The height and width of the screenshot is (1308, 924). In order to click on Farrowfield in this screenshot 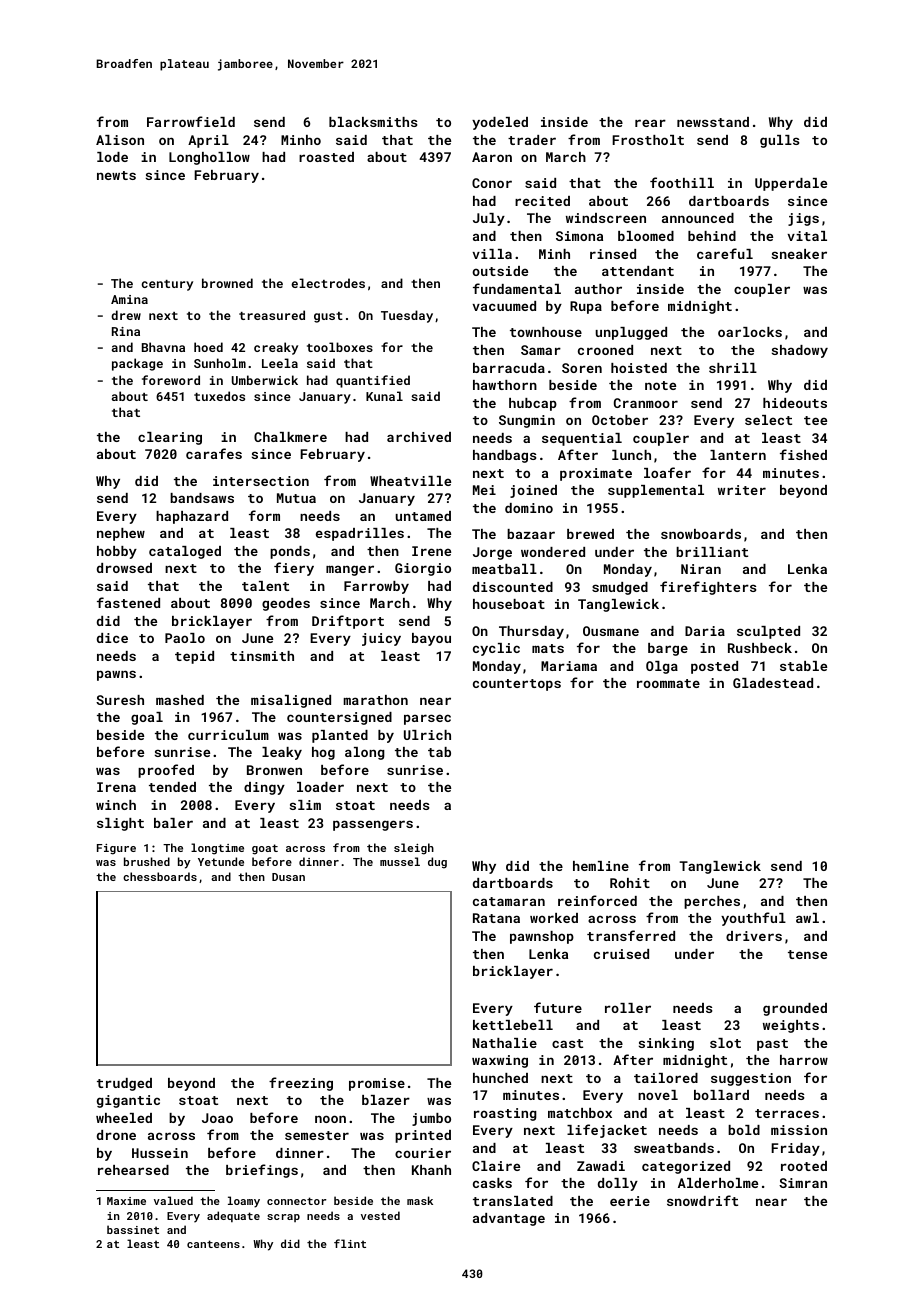, I will do `click(191, 121)`.
